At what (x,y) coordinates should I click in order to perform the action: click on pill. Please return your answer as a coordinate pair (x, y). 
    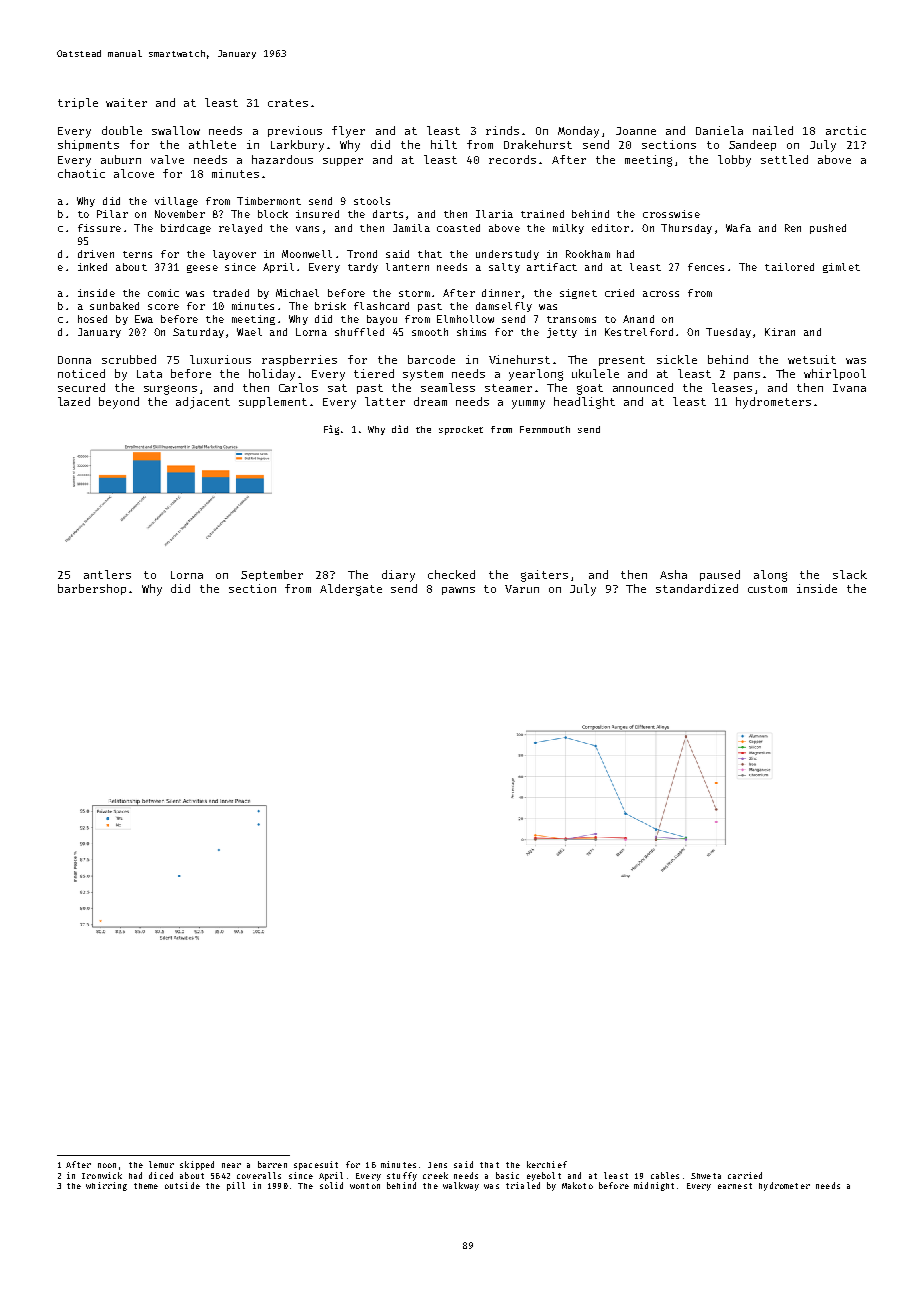
    Looking at the image, I should click on (236, 1186).
